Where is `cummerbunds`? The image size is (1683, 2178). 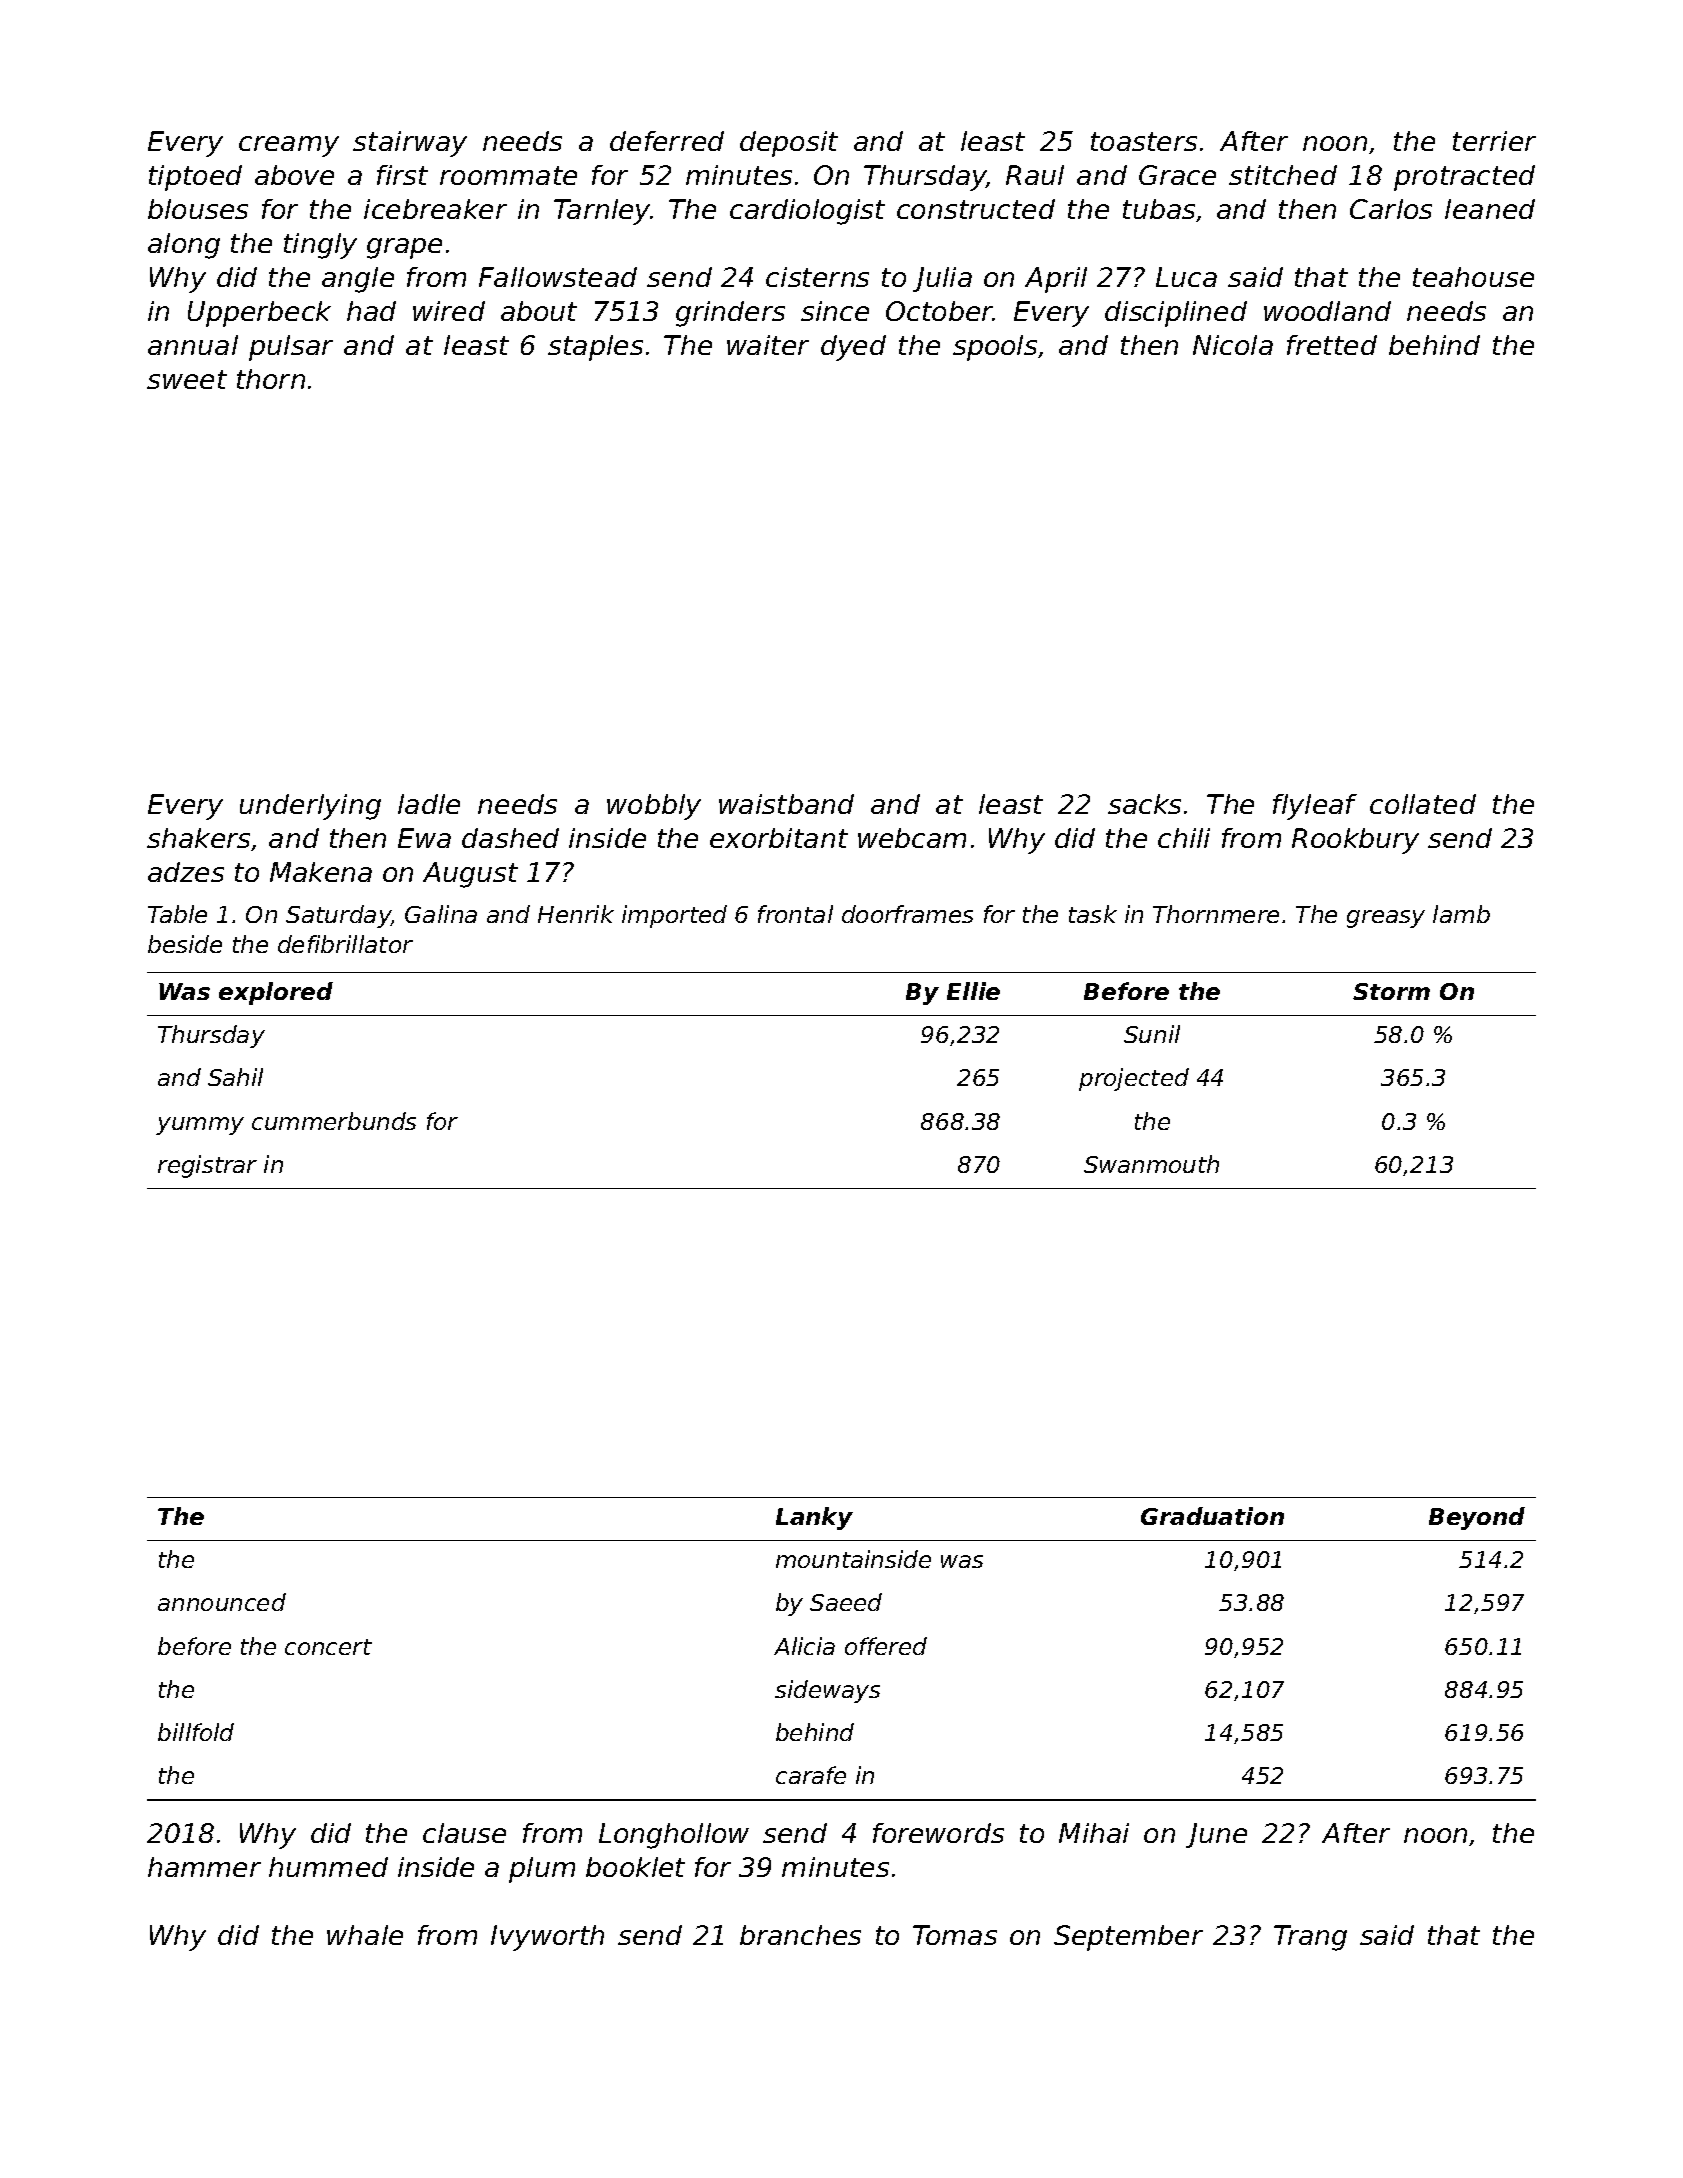
cummerbunds is located at coordinates (334, 1121).
